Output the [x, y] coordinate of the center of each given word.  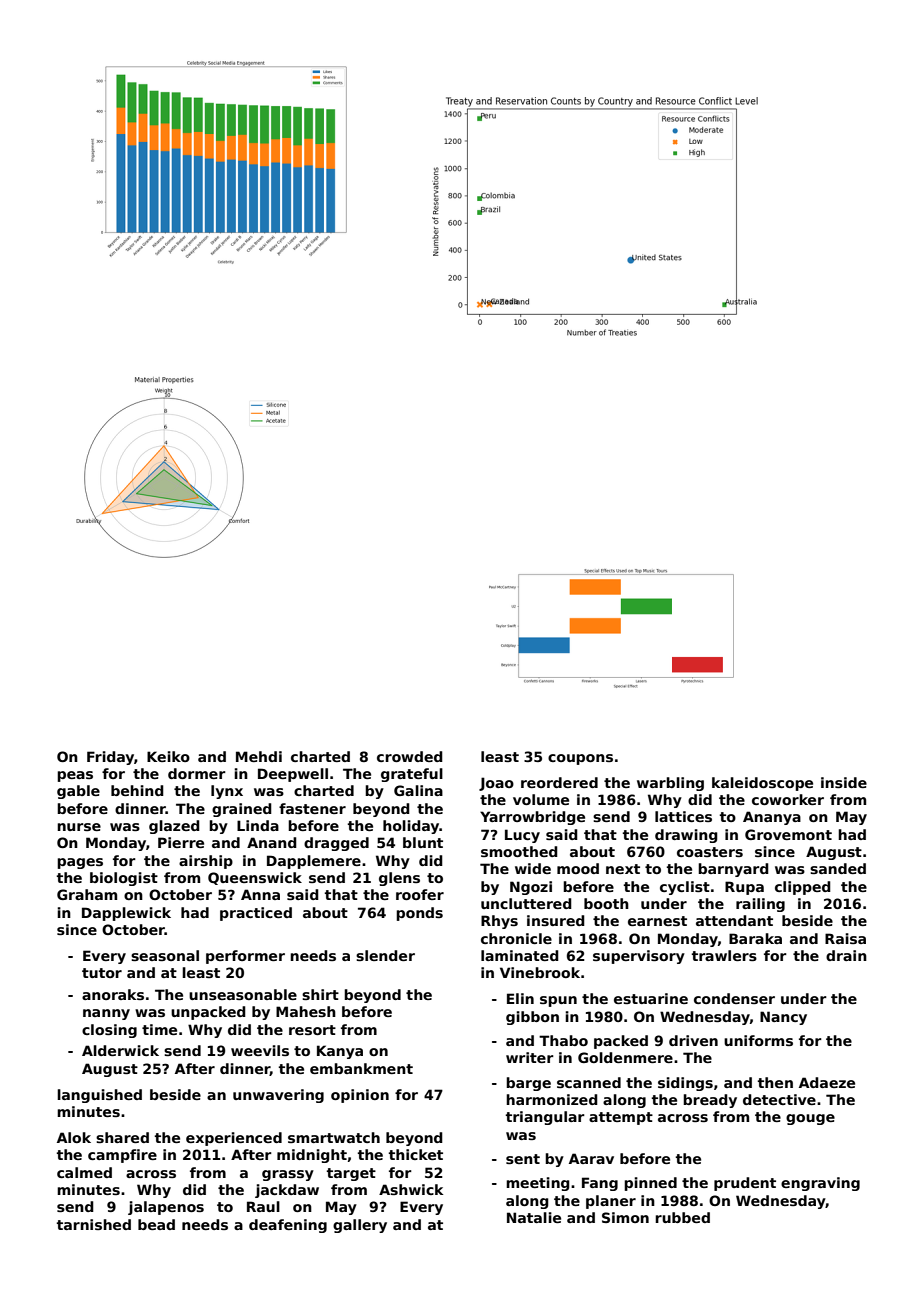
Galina [418, 790]
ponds [419, 914]
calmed [84, 1172]
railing [760, 905]
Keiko [168, 756]
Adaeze [827, 1082]
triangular [545, 1118]
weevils [260, 1050]
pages [80, 863]
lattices [683, 816]
